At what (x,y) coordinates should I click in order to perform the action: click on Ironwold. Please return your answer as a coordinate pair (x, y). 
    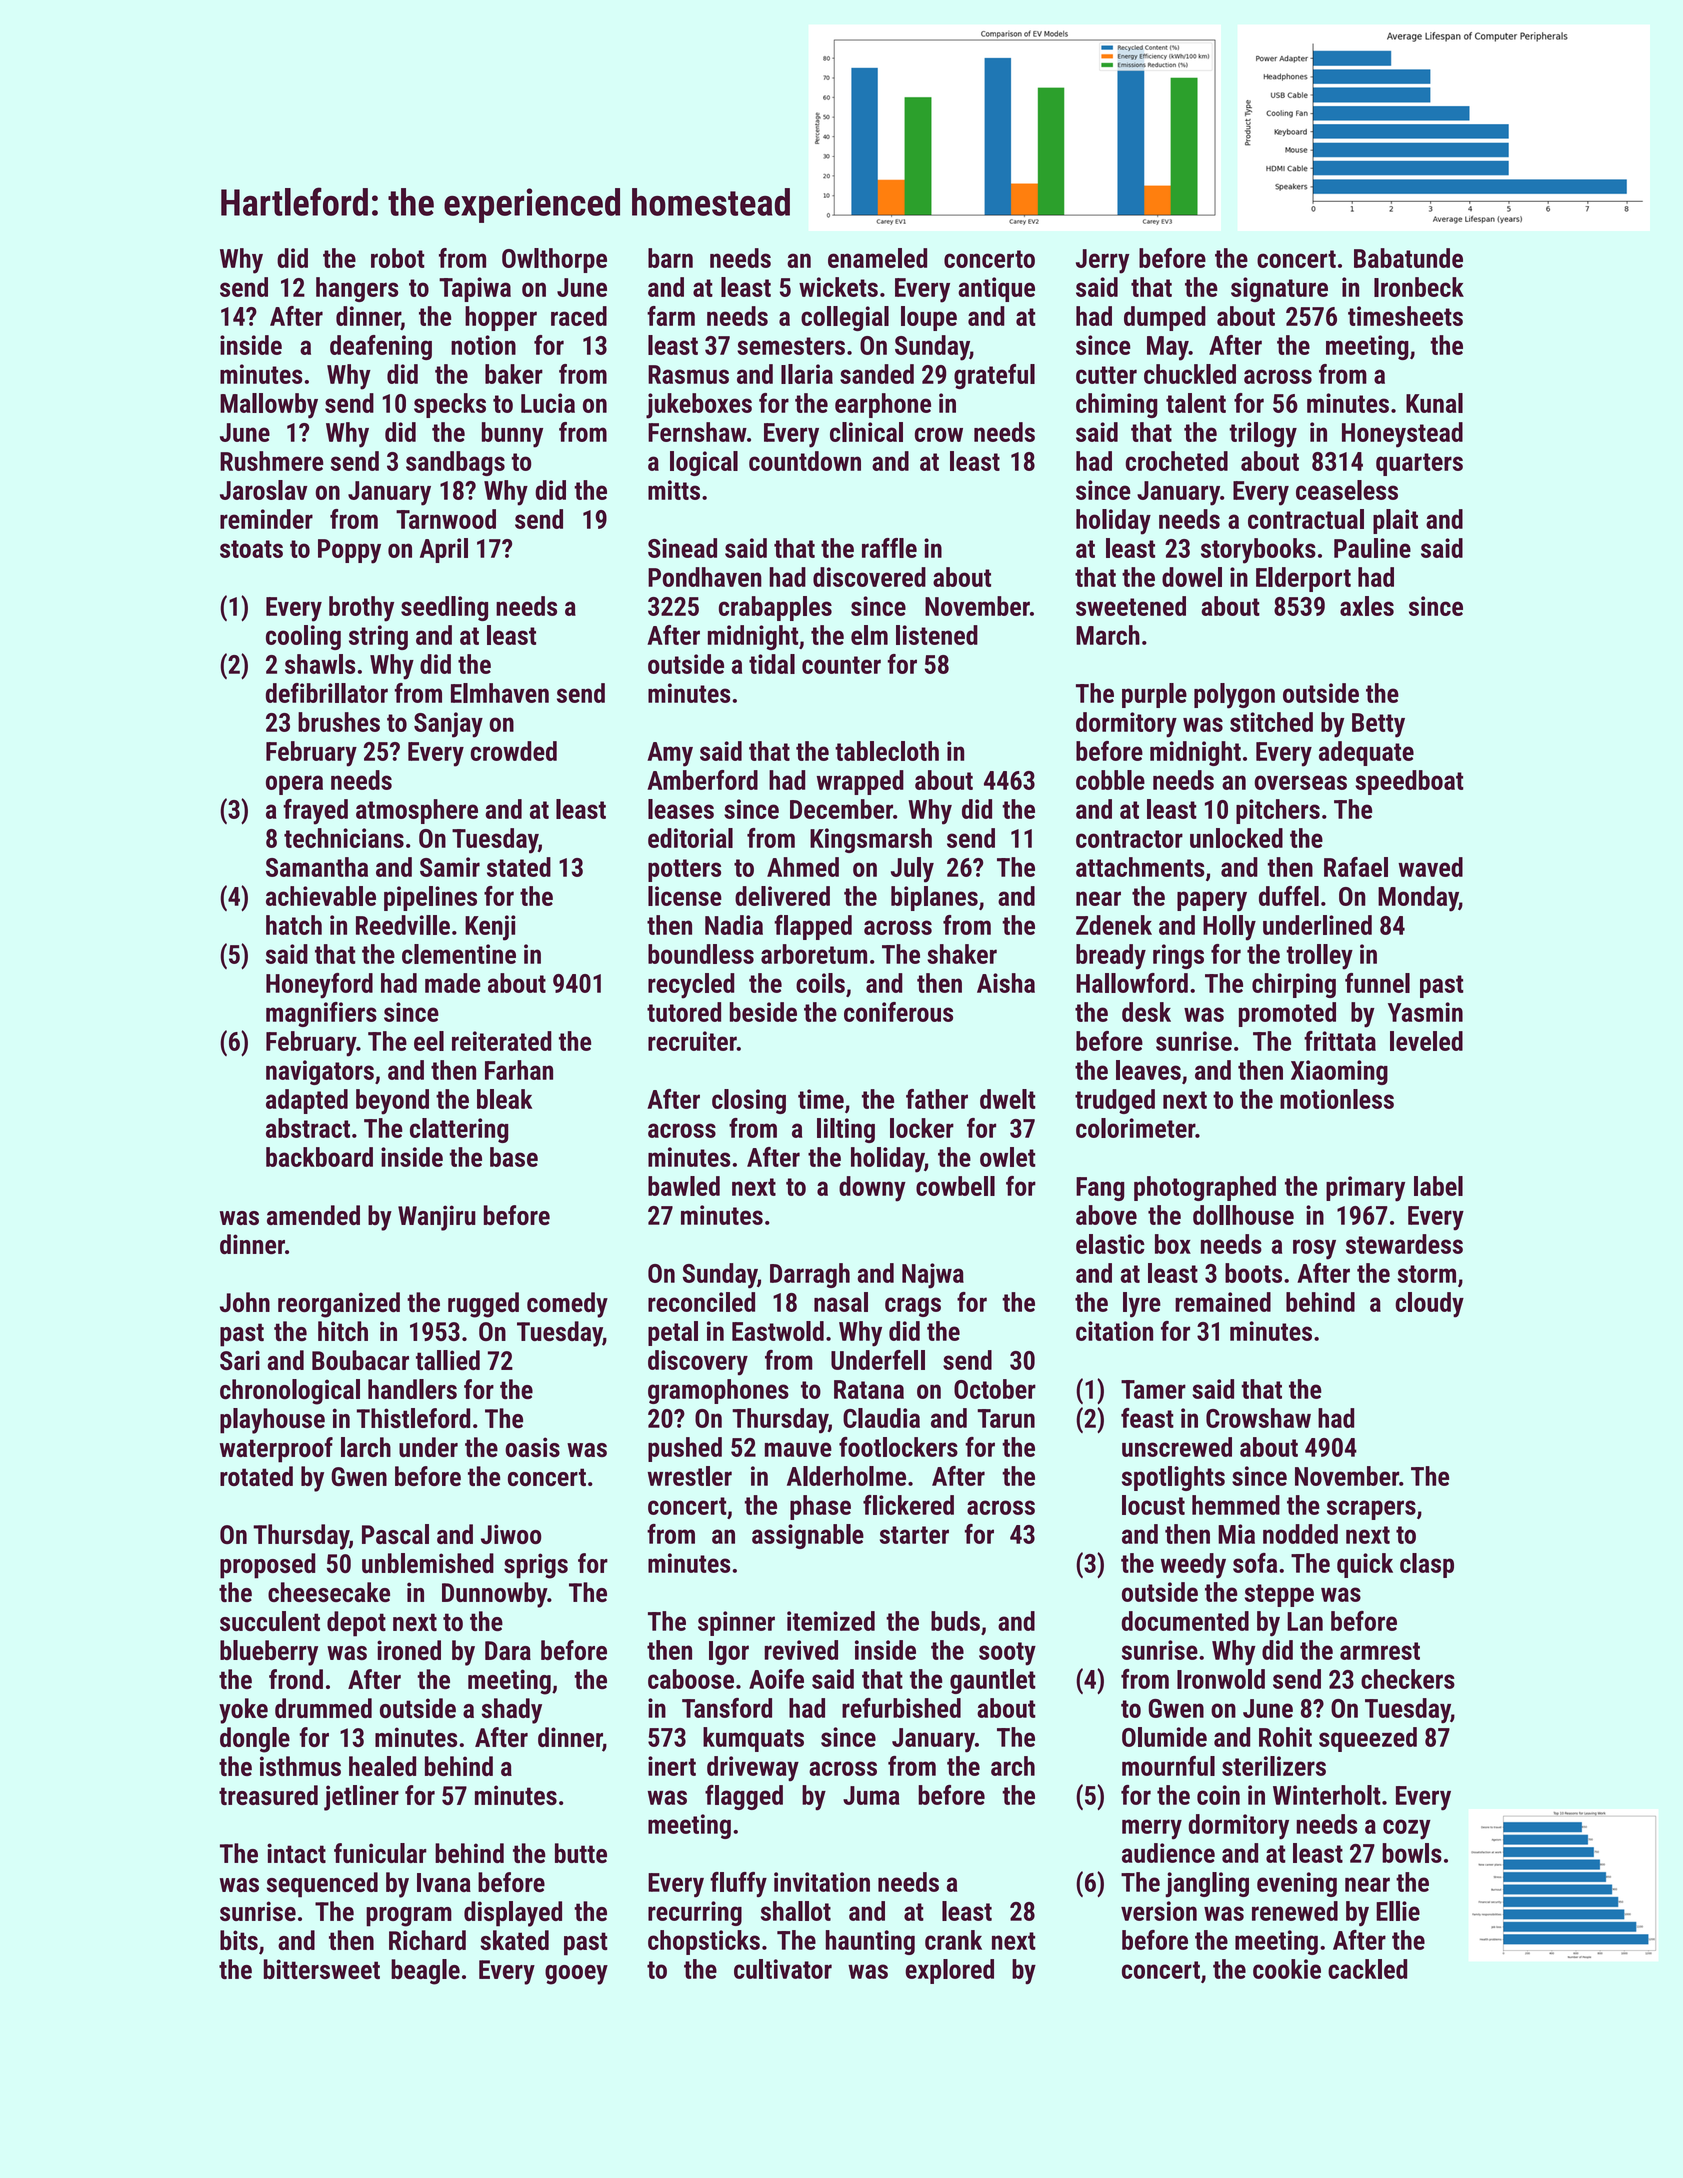
    Looking at the image, I should click on (1221, 1679).
